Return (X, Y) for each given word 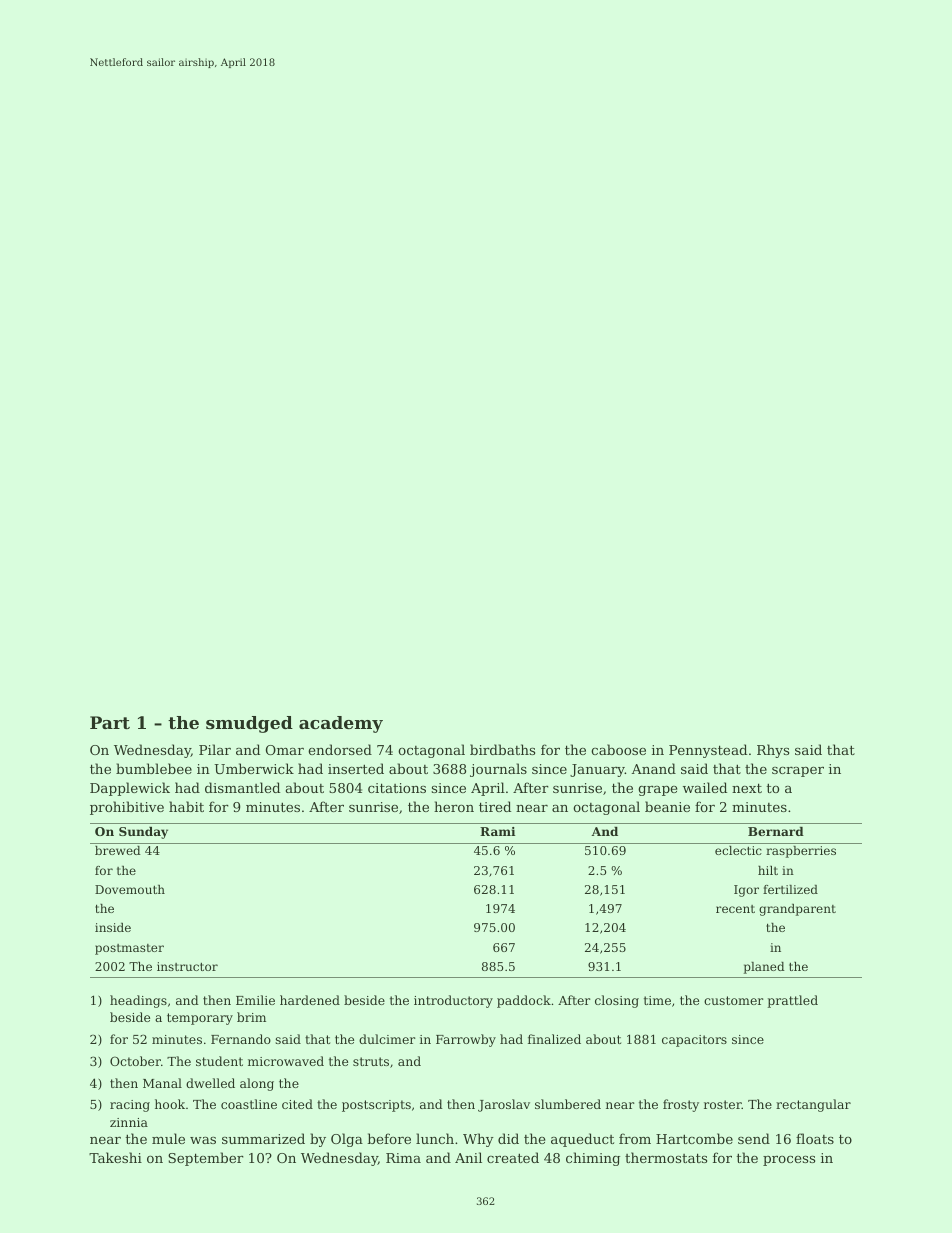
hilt (768, 870)
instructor (187, 966)
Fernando (241, 1039)
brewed (118, 850)
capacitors (694, 1041)
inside (113, 927)
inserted (356, 768)
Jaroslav (504, 1105)
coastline (249, 1104)
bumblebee (154, 768)
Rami (497, 831)
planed (764, 968)
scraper (798, 772)
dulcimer (387, 1039)
